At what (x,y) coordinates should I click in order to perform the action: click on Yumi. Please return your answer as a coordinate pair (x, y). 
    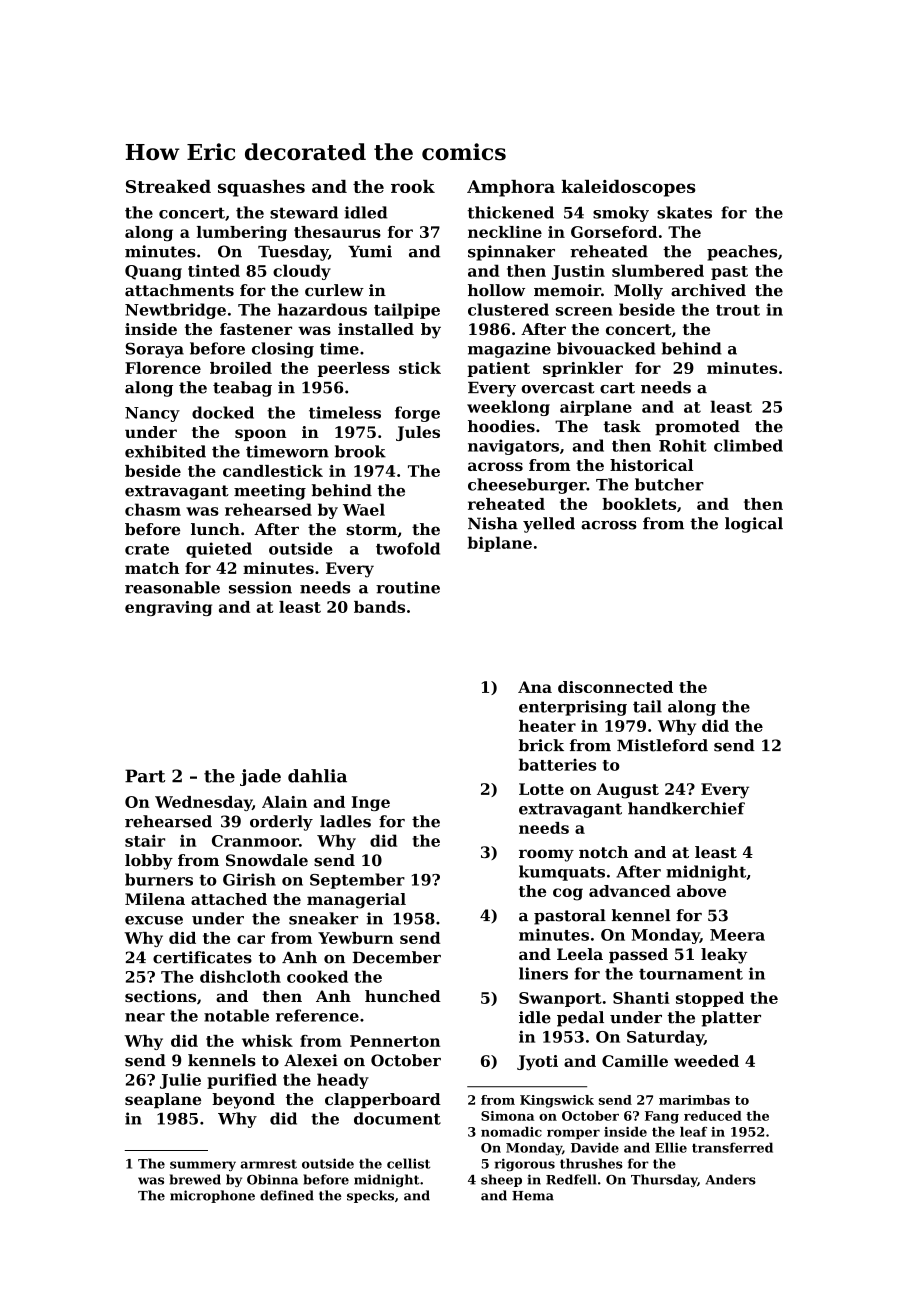
    Looking at the image, I should click on (370, 251).
